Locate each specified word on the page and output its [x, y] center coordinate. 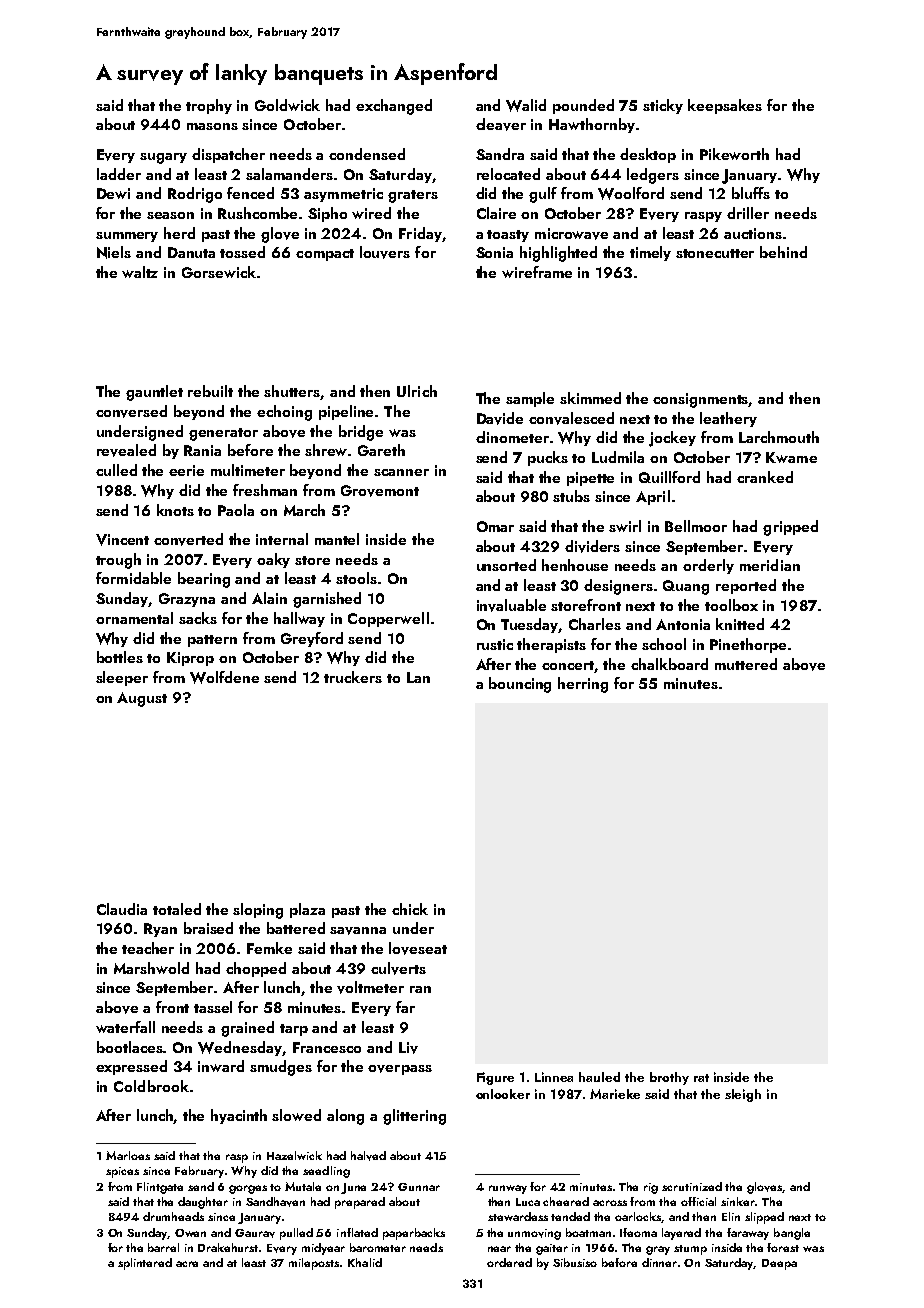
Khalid [365, 1262]
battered [296, 928]
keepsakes [725, 106]
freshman [265, 490]
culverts [398, 968]
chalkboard [669, 664]
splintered [145, 1264]
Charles [595, 624]
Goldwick [287, 105]
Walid [526, 105]
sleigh [743, 1095]
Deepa [779, 1264]
